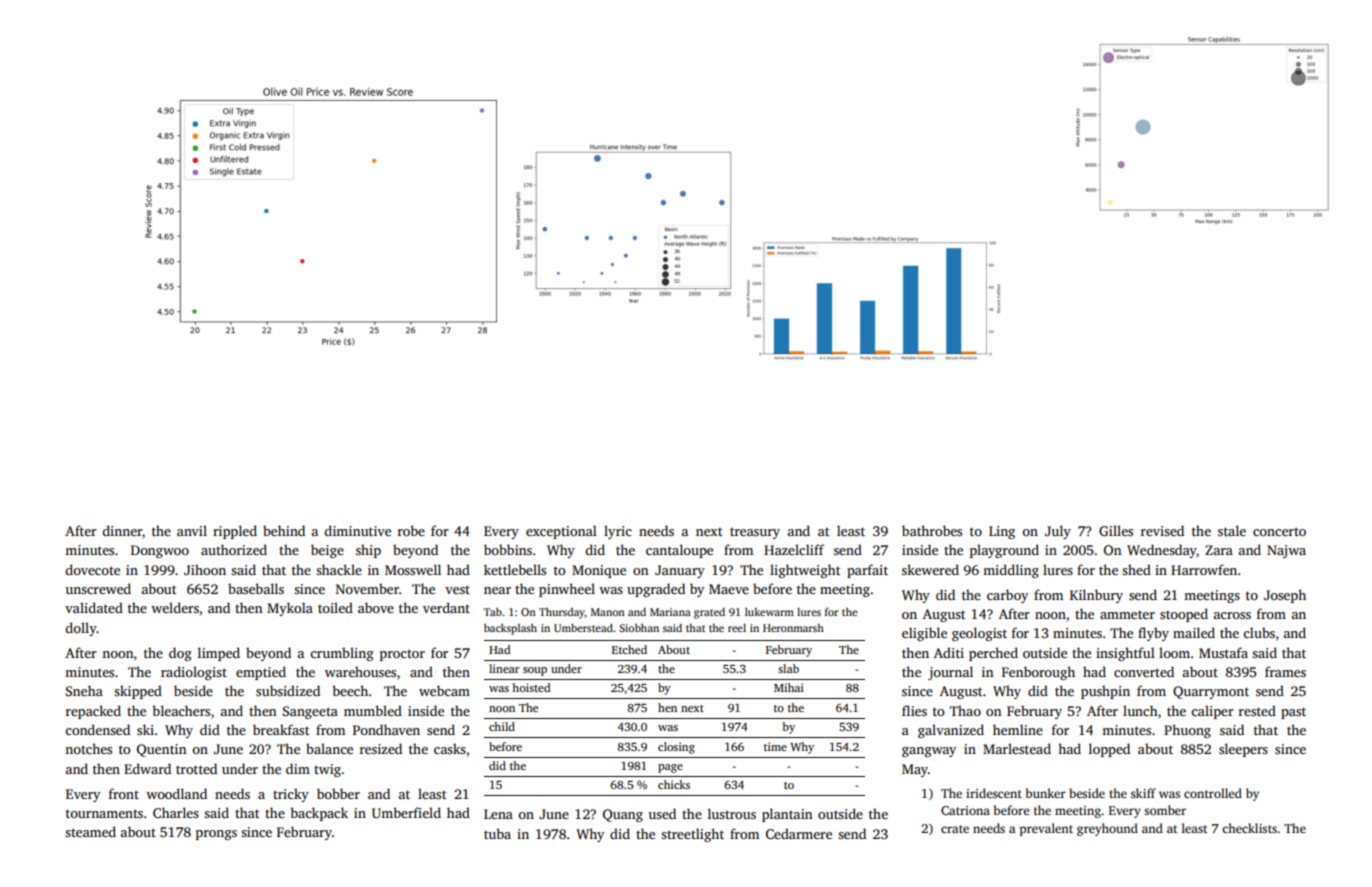  What do you see at coordinates (1213, 793) in the image?
I see `controlled` at bounding box center [1213, 793].
